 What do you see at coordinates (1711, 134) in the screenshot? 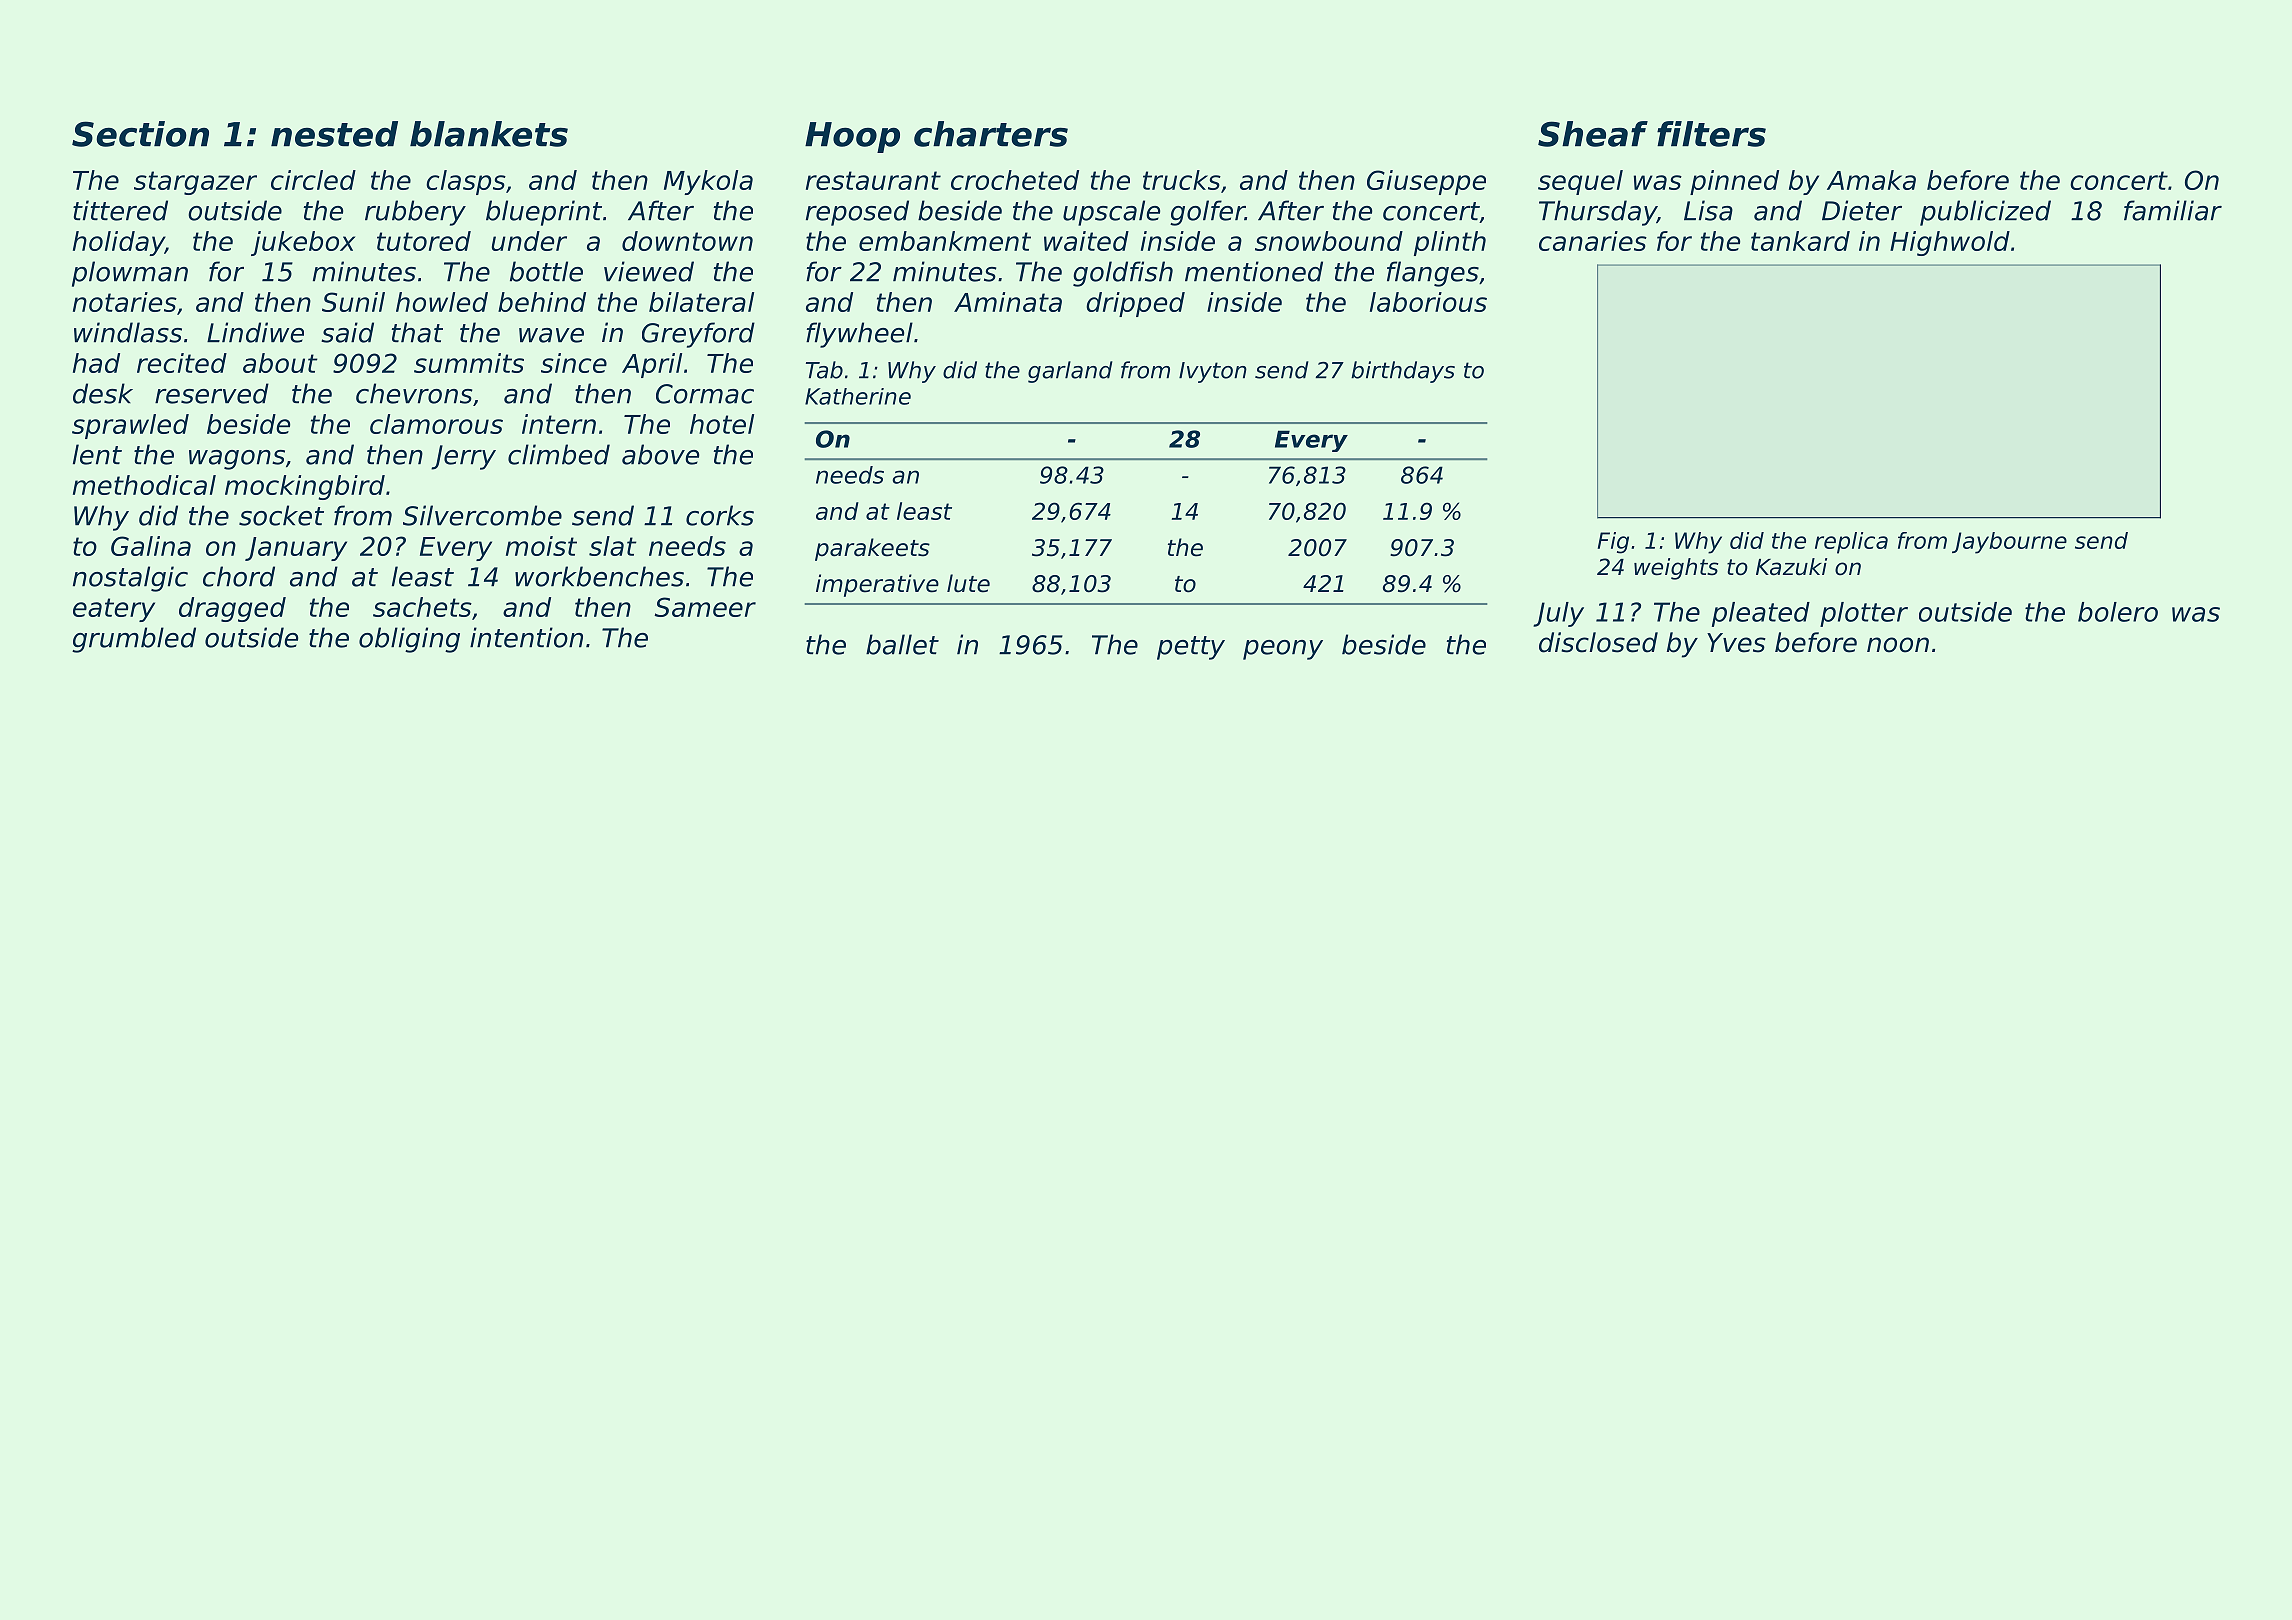
I see `filters` at bounding box center [1711, 134].
